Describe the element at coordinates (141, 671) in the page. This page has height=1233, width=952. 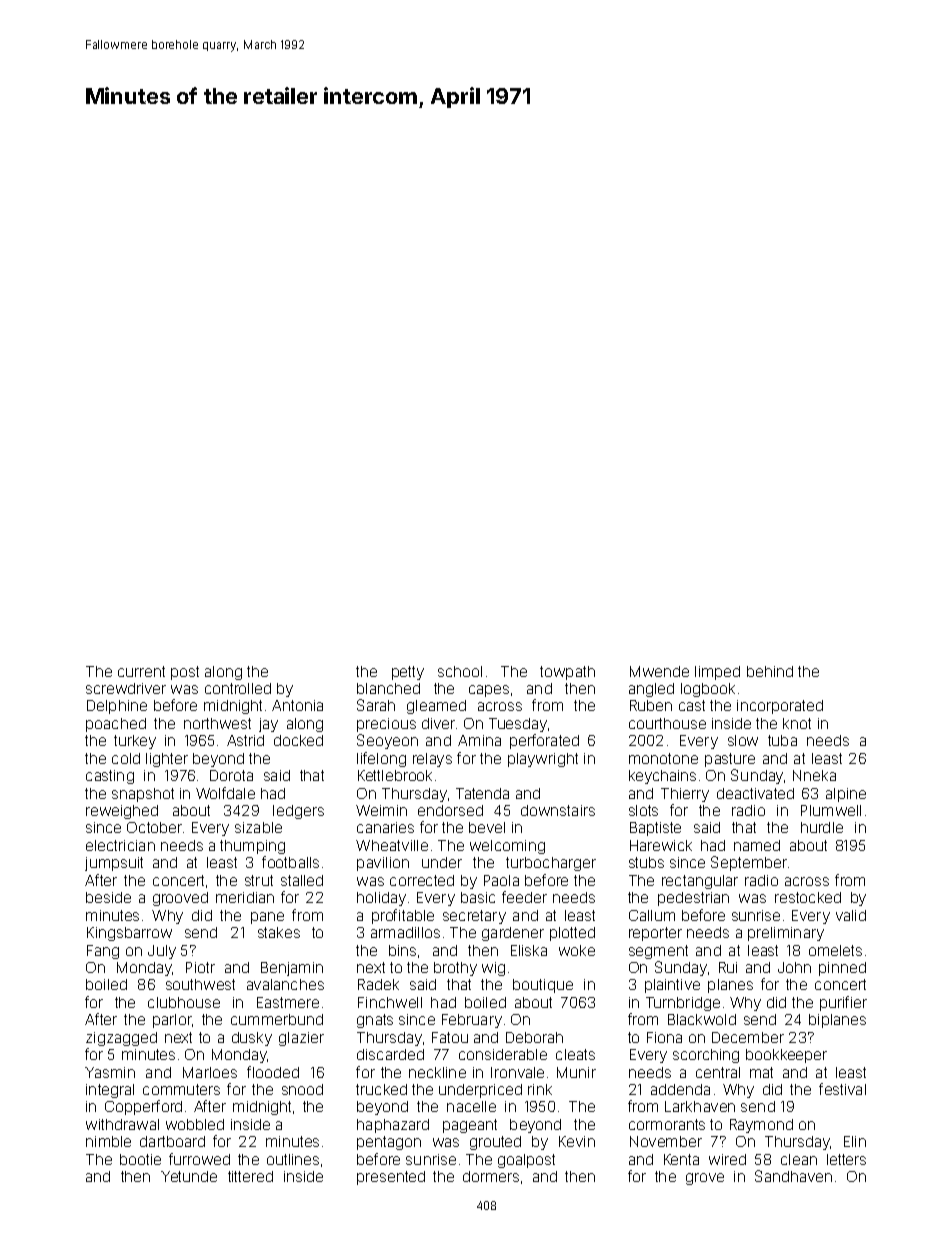
I see `current` at that location.
